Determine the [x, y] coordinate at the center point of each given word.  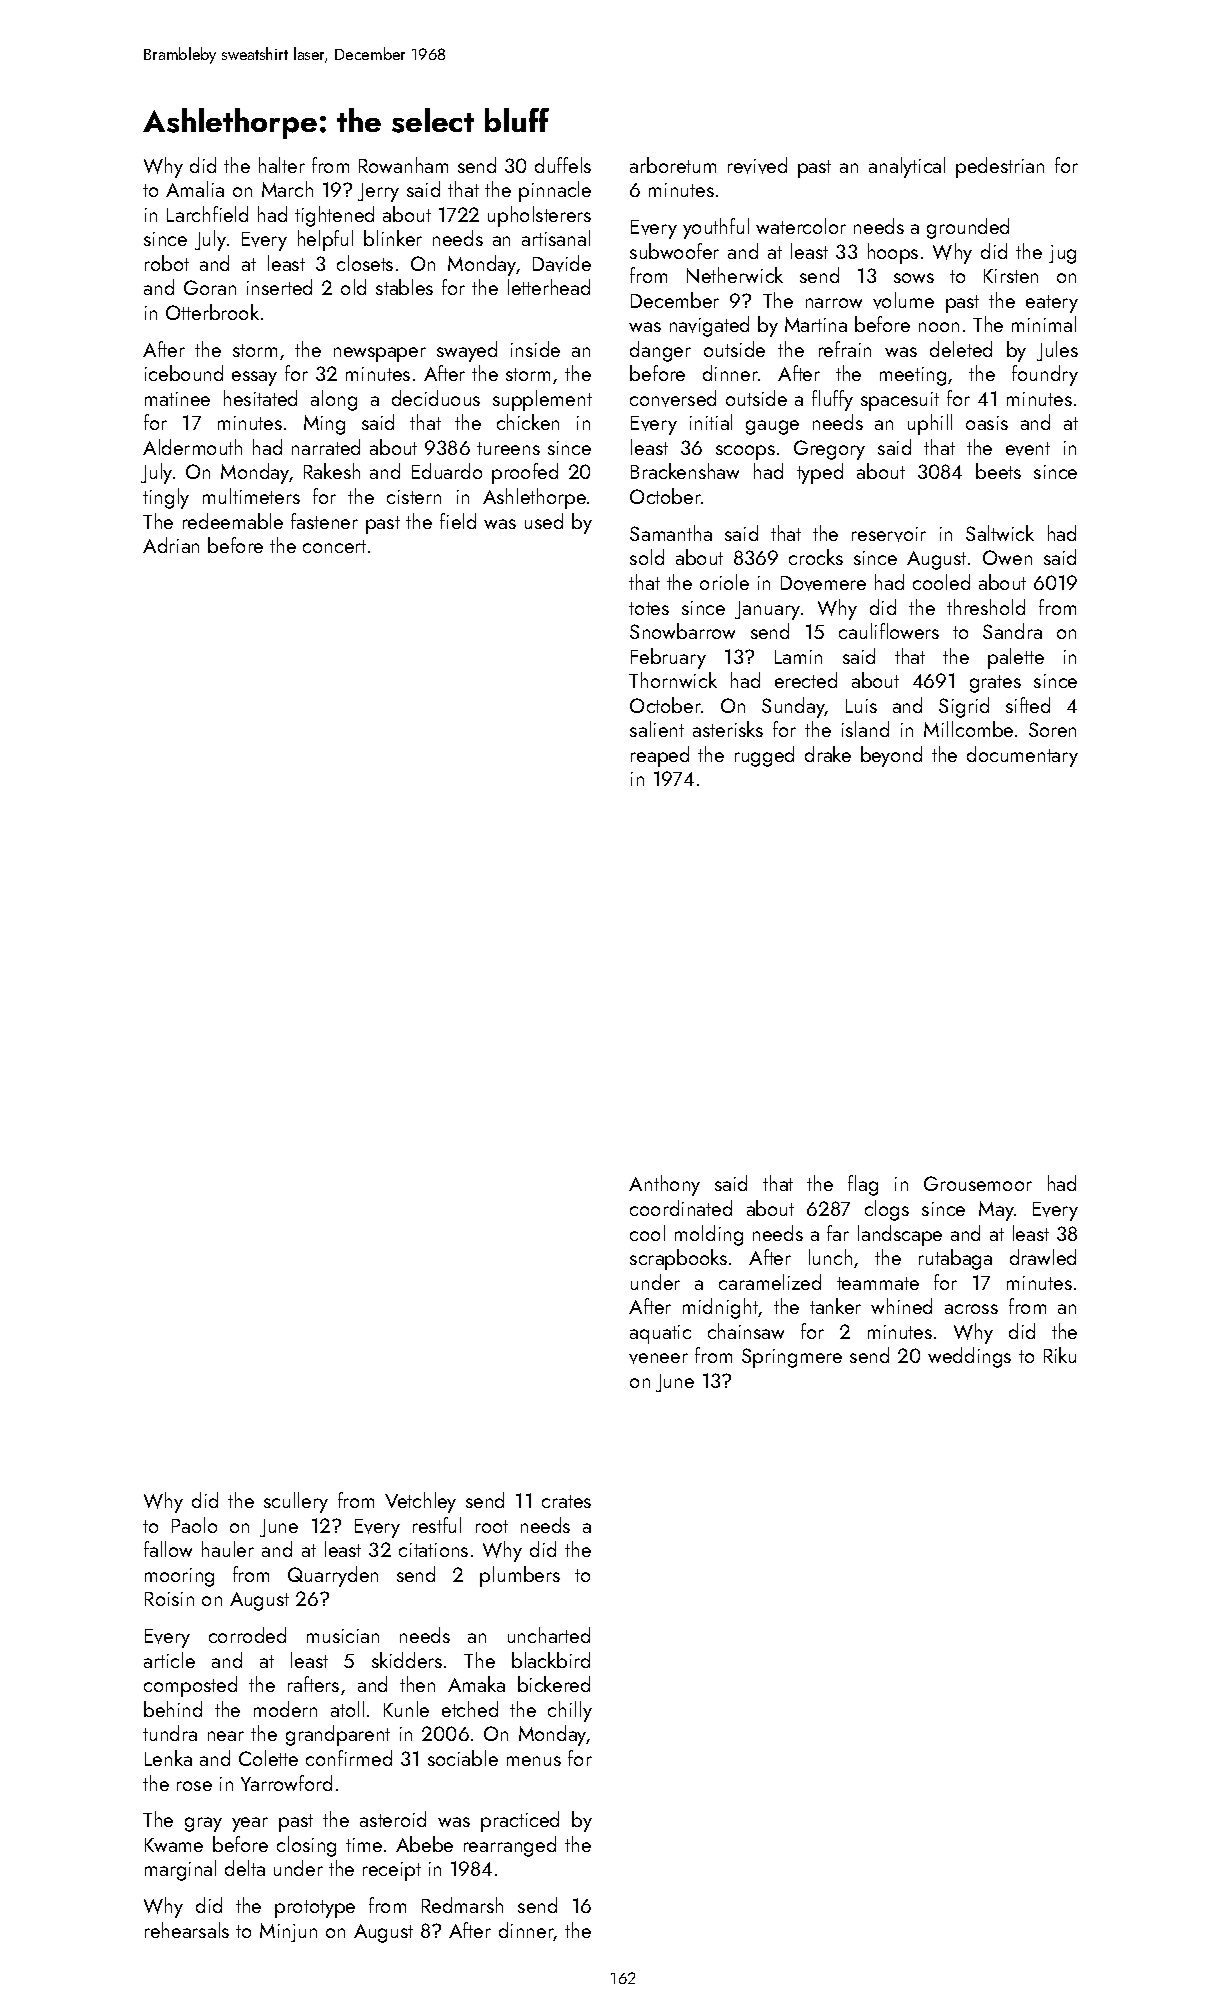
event [1028, 449]
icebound [184, 373]
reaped [660, 756]
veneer [658, 1358]
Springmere [792, 1358]
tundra [170, 1733]
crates [566, 1501]
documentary [1022, 756]
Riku [1060, 1355]
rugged [764, 756]
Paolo [194, 1525]
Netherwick [735, 275]
